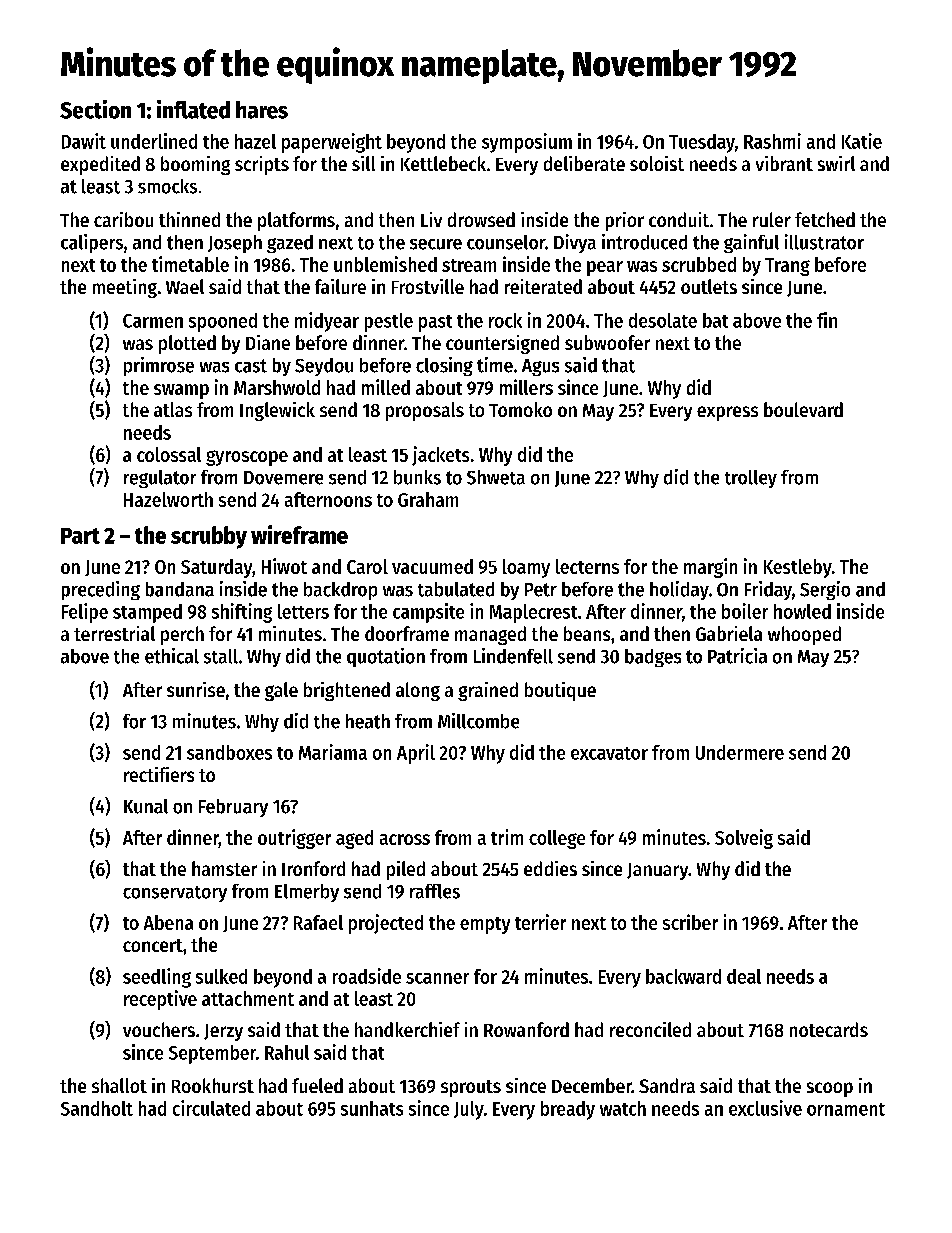 The width and height of the image is (952, 1233). Describe the element at coordinates (159, 774) in the image. I see `rectifiers` at that location.
